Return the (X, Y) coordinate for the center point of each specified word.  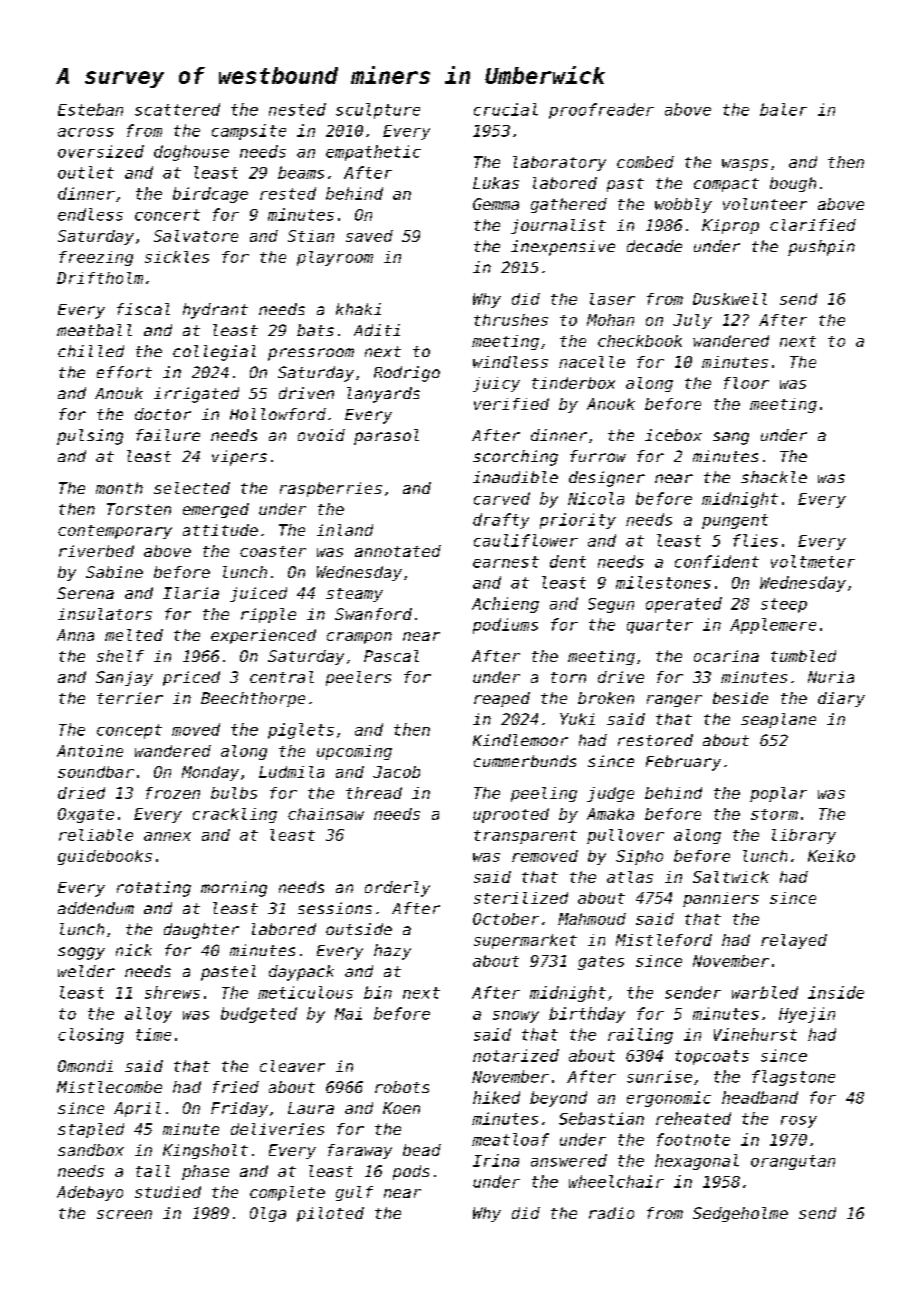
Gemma (496, 204)
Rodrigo (407, 374)
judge (610, 794)
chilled (91, 351)
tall (153, 1171)
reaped (502, 699)
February (683, 763)
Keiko (831, 856)
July (692, 321)
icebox (673, 435)
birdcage (210, 195)
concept (129, 731)
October (506, 919)
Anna (75, 635)
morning (234, 889)
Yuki (577, 719)
